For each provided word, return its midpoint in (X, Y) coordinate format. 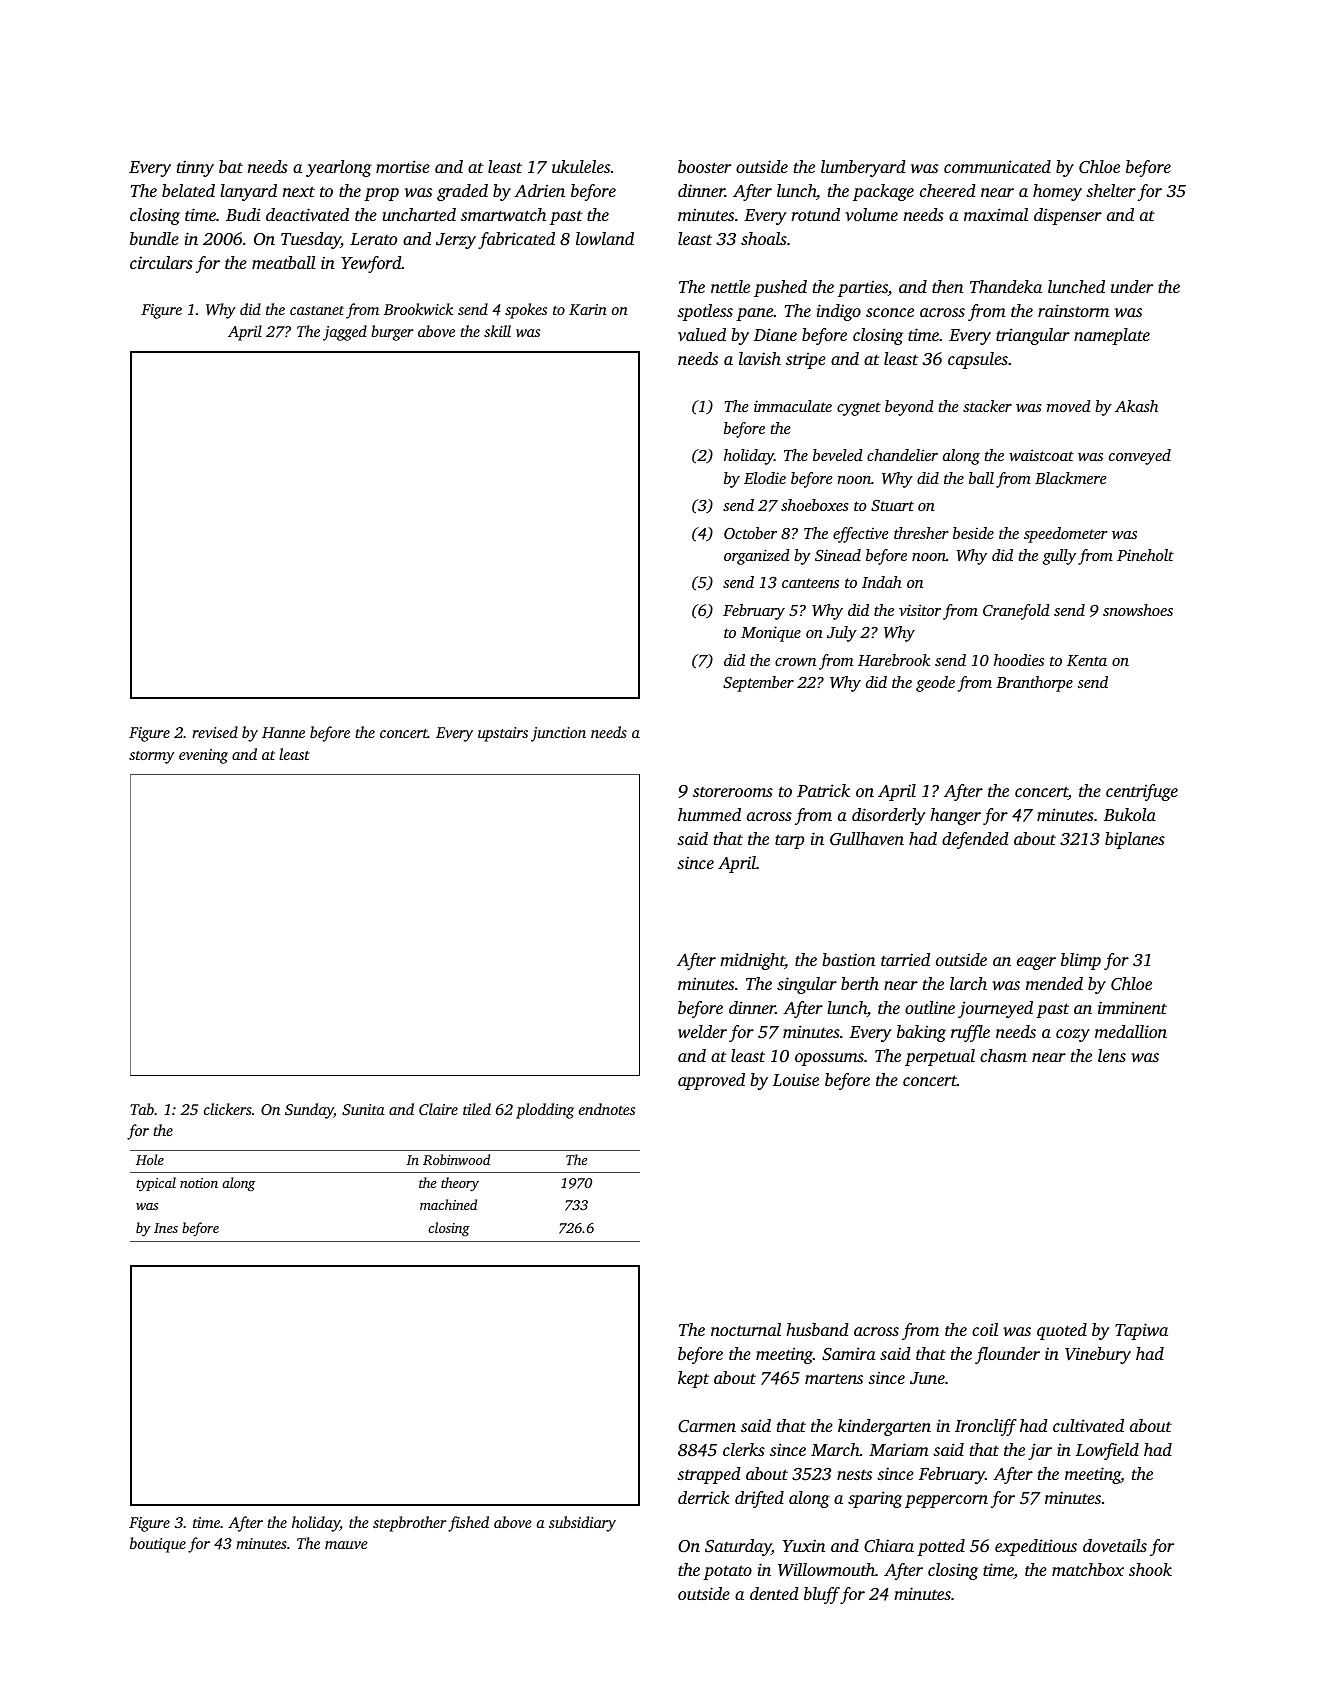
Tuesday (311, 240)
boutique (158, 1545)
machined (448, 1204)
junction (558, 734)
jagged (345, 333)
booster (704, 166)
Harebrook (894, 660)
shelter (1111, 190)
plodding (545, 1111)
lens (1112, 1055)
